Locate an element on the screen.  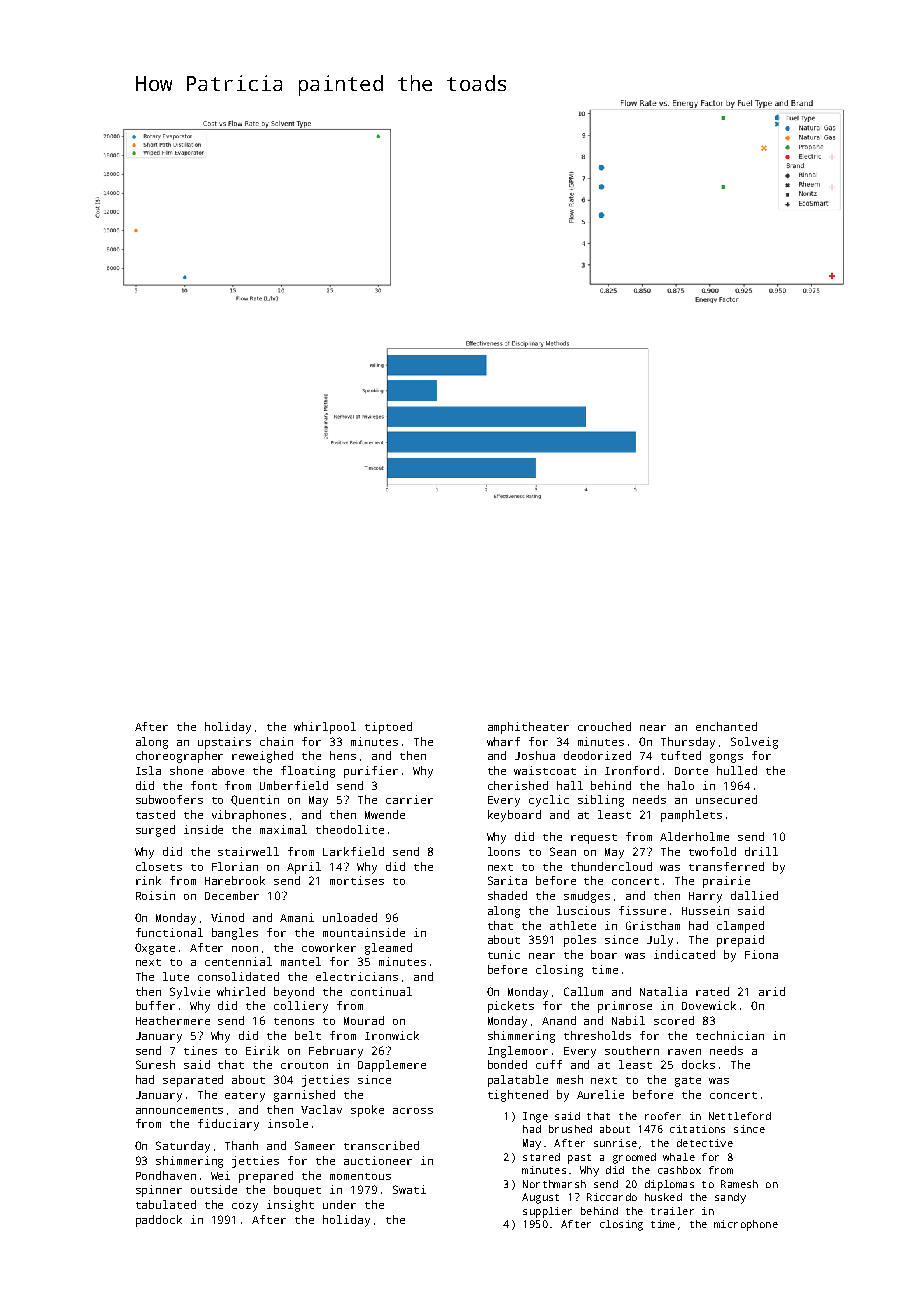
docks is located at coordinates (698, 1064).
